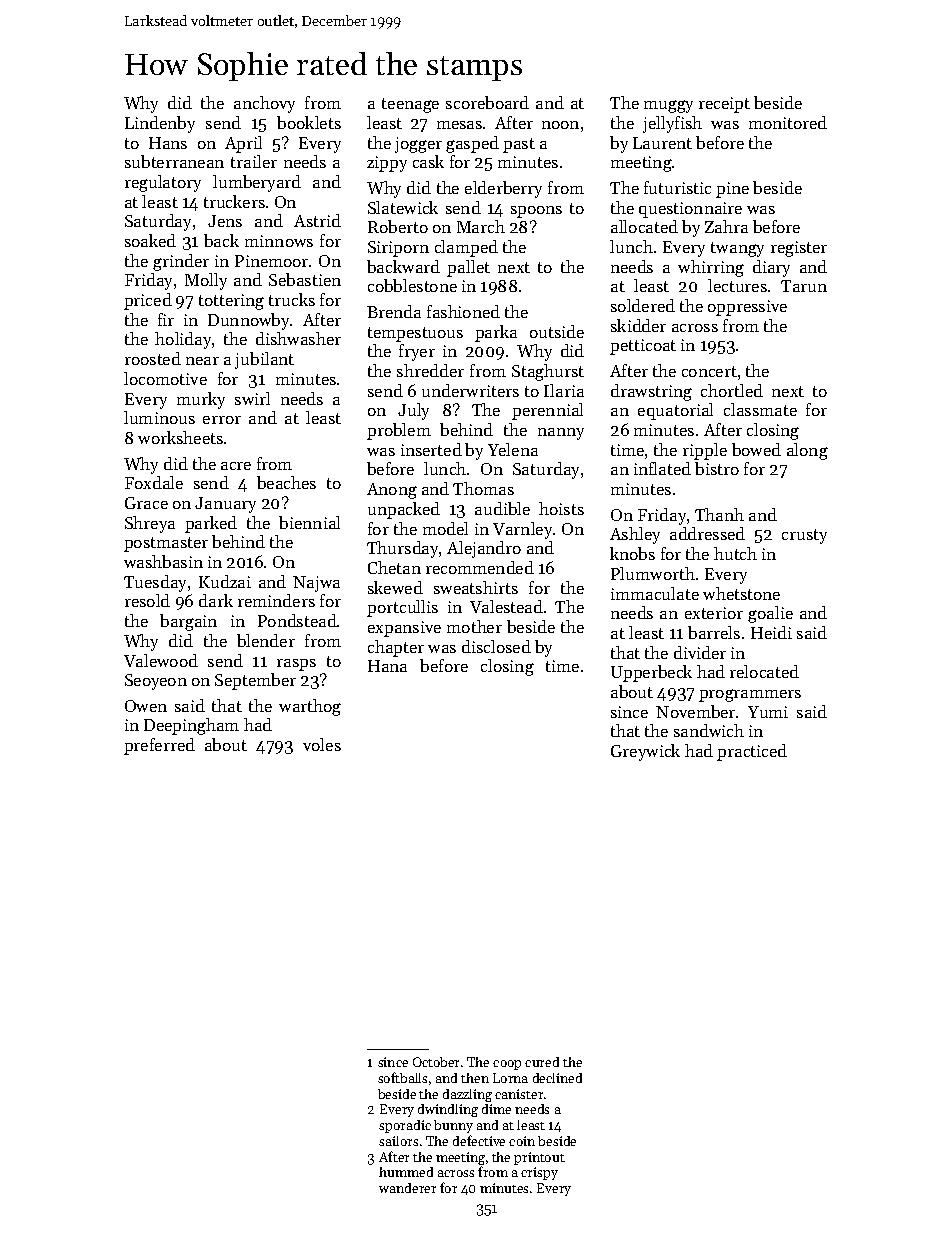 This screenshot has height=1233, width=952. I want to click on spoons, so click(536, 212).
